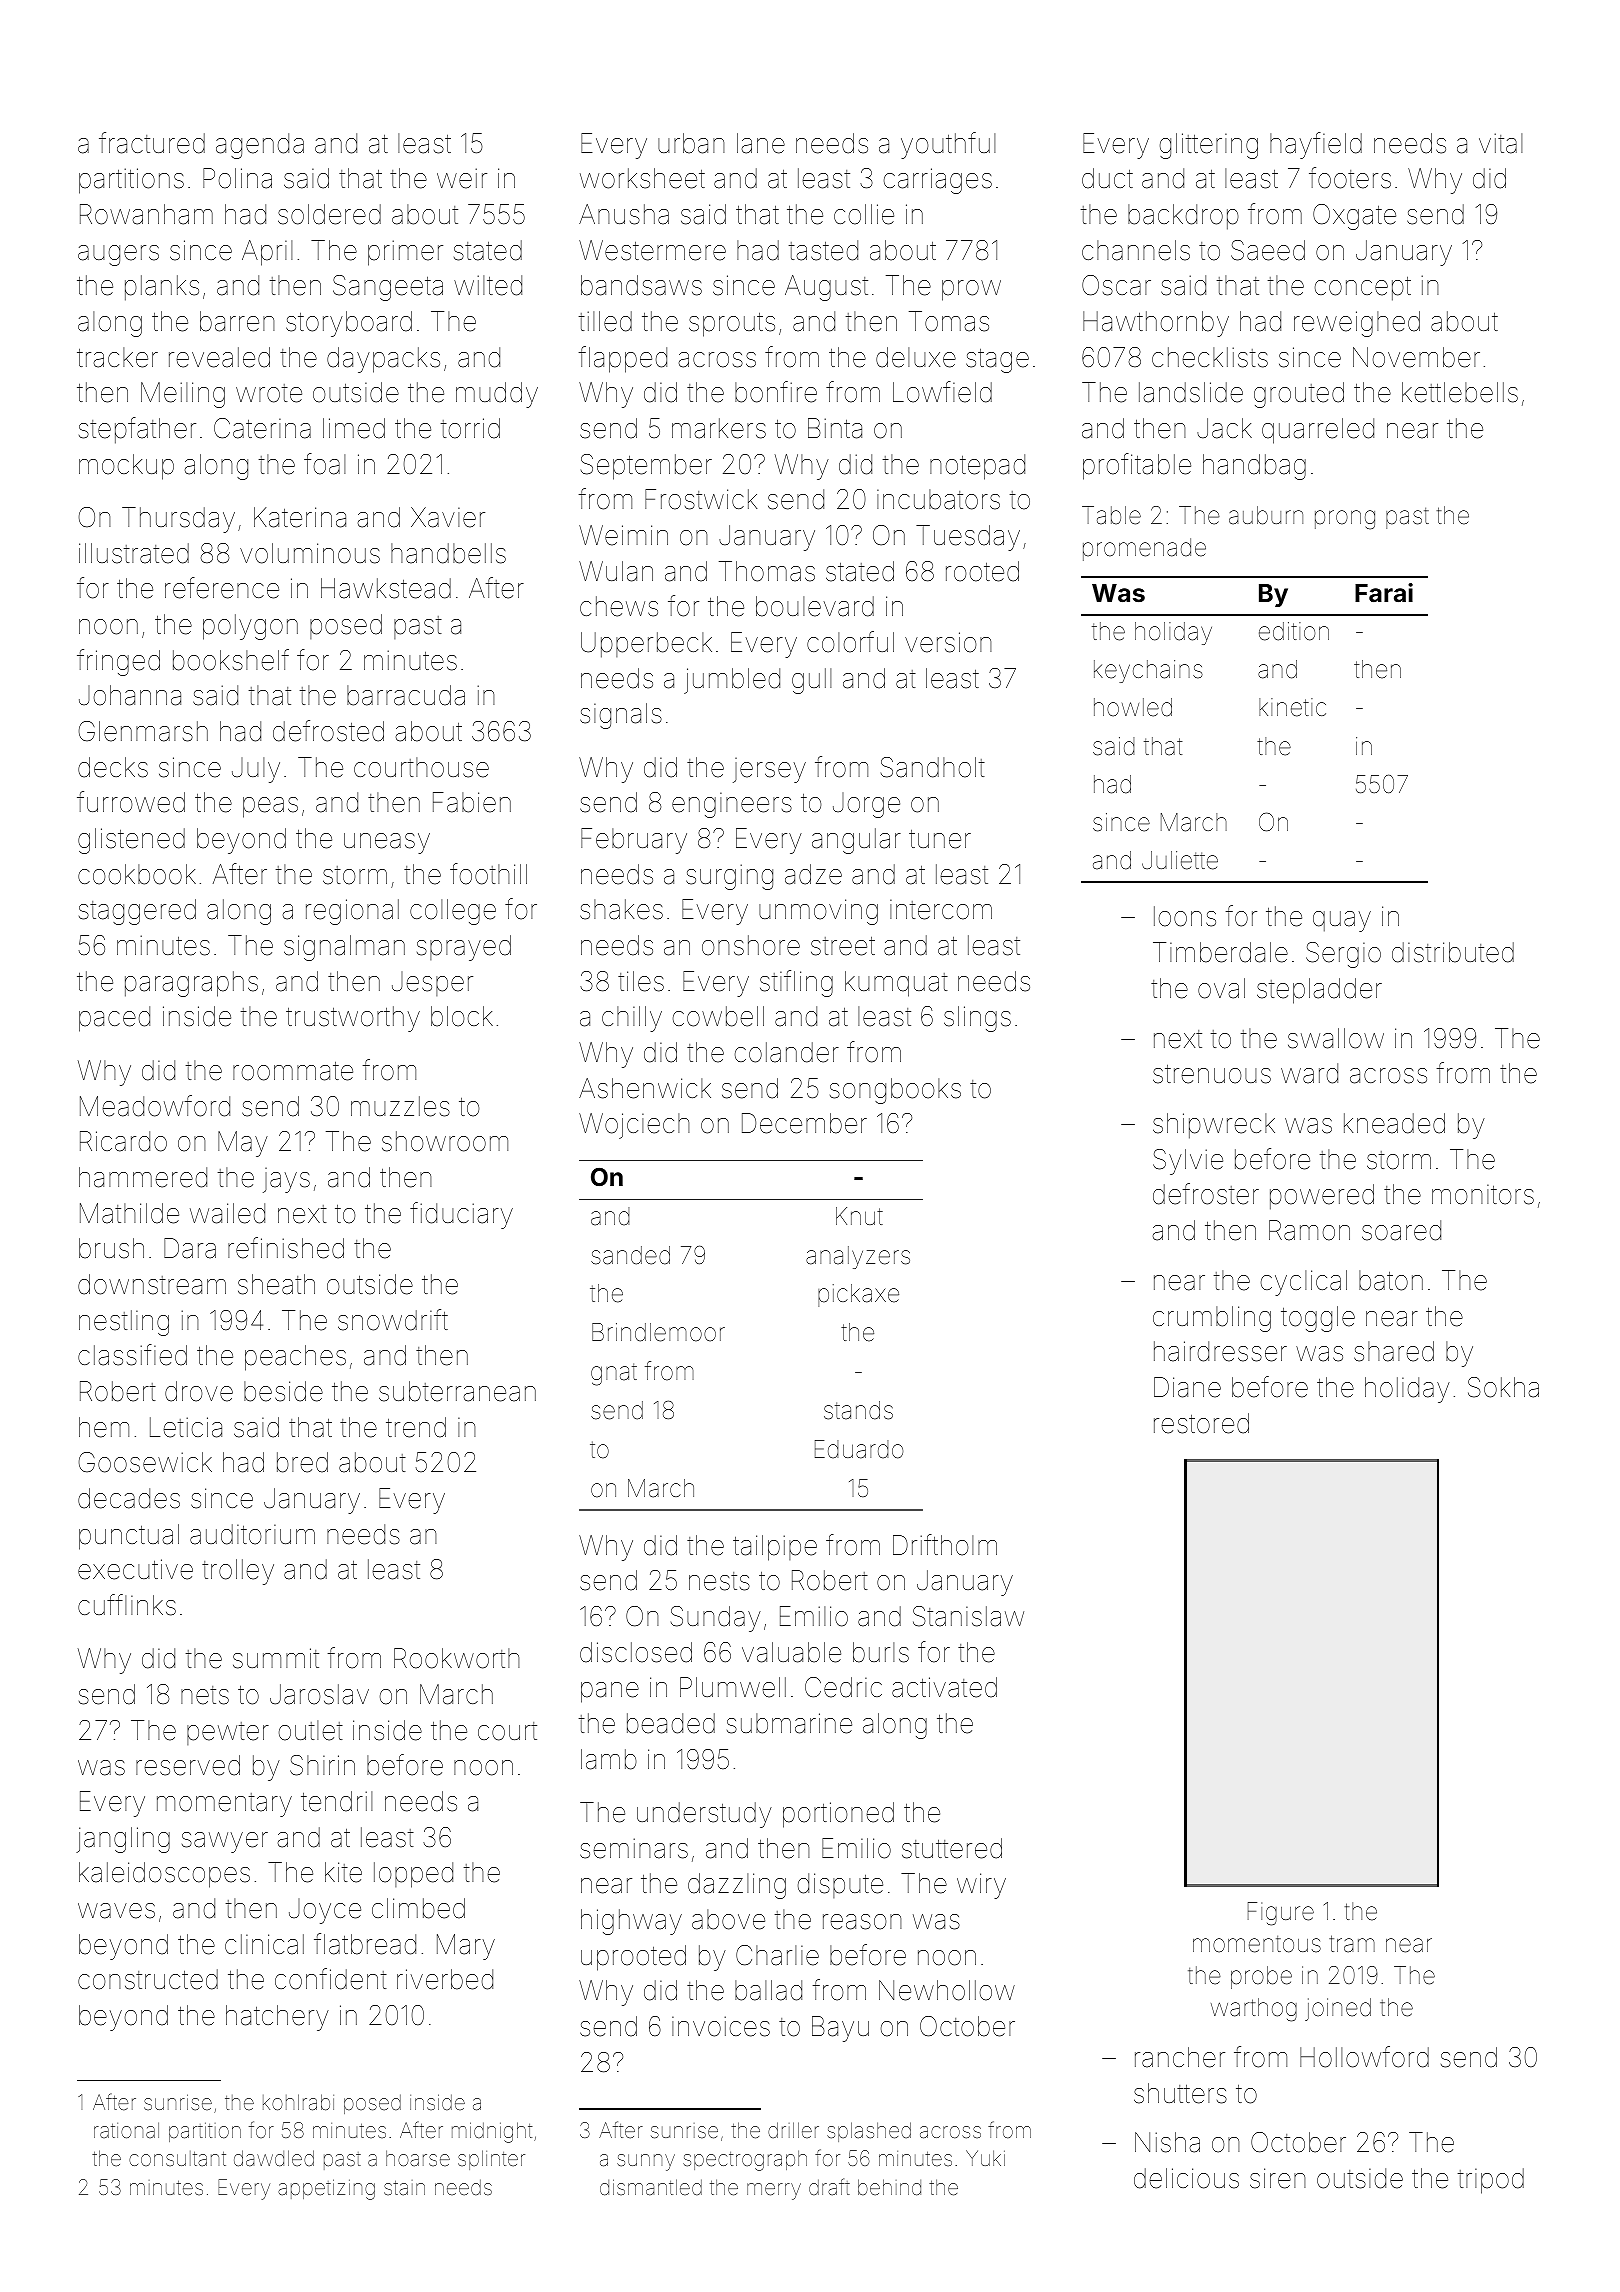 The height and width of the screenshot is (2292, 1620). What do you see at coordinates (1501, 143) in the screenshot?
I see `vital` at bounding box center [1501, 143].
